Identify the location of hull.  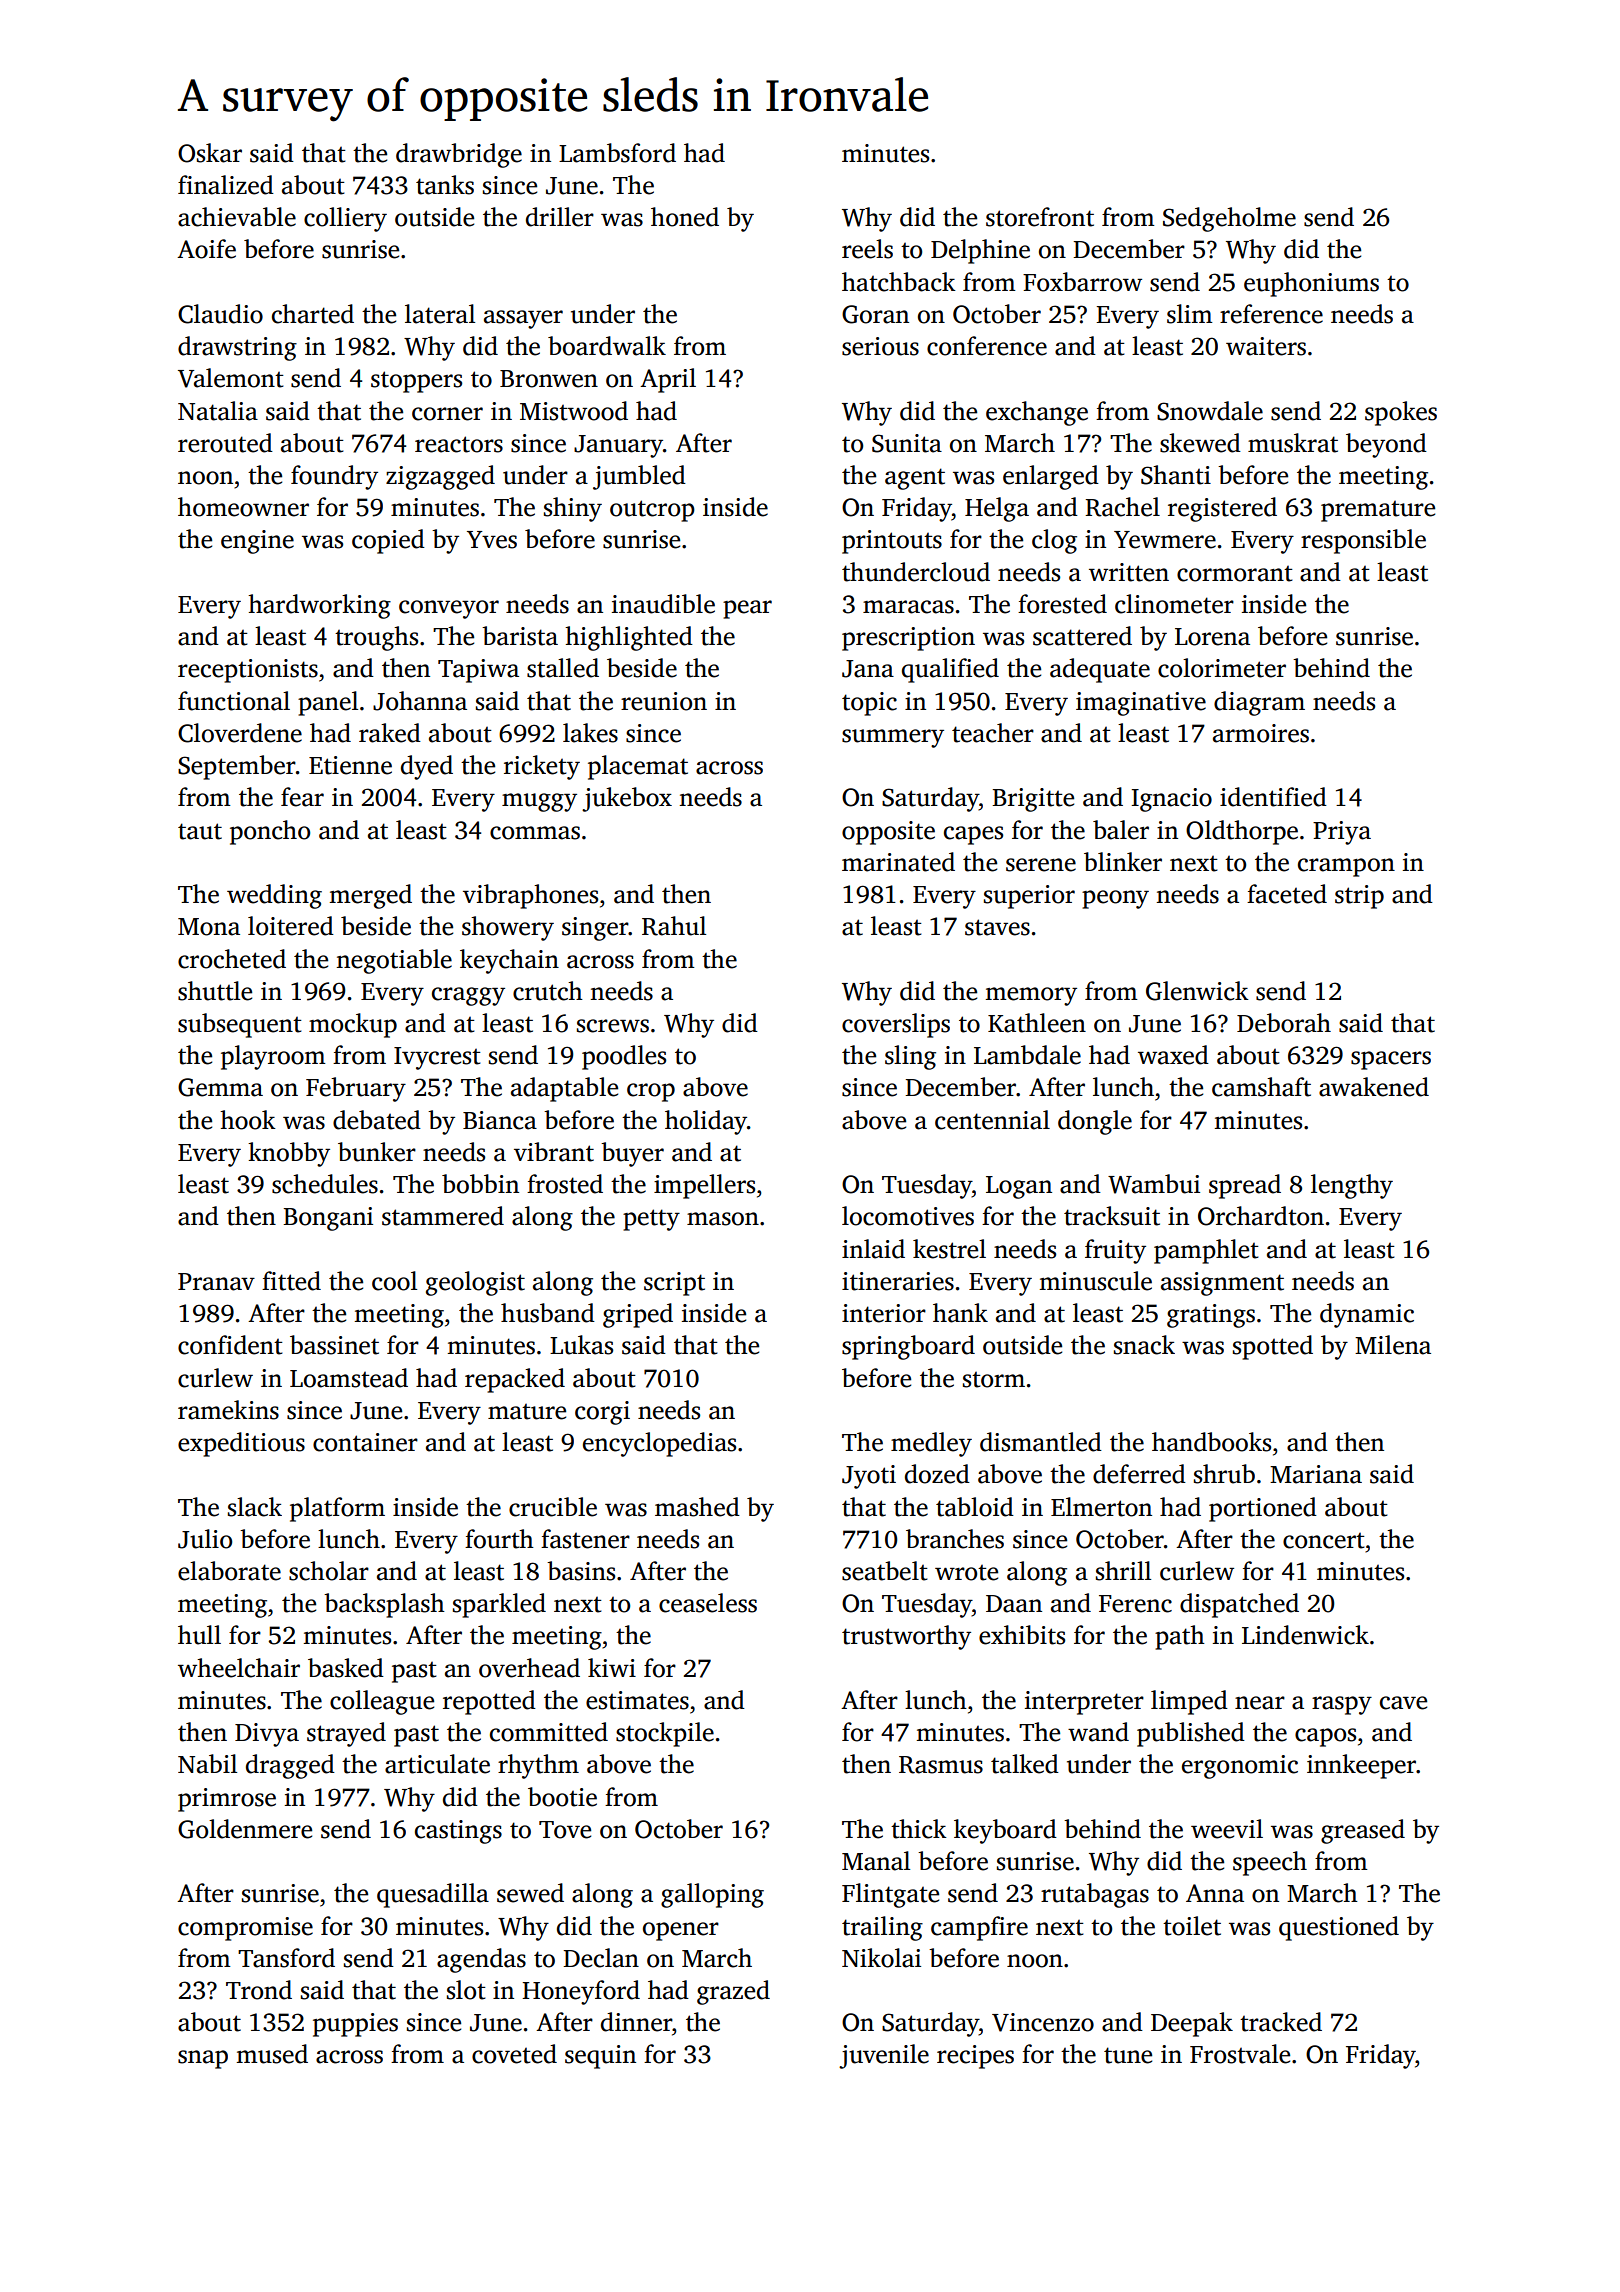
(199, 1635).
